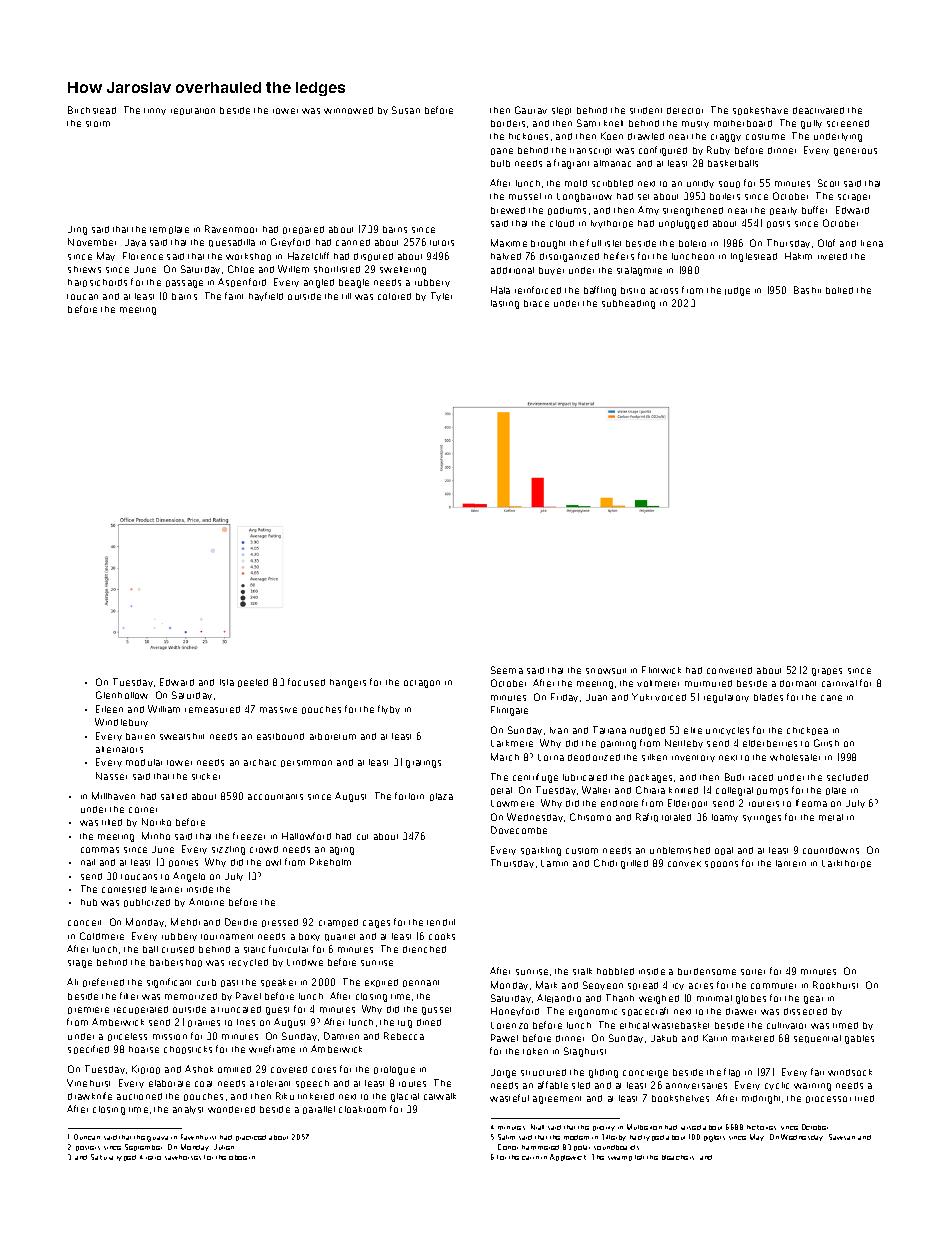 The width and height of the image is (952, 1233). I want to click on Riku, so click(285, 1096).
